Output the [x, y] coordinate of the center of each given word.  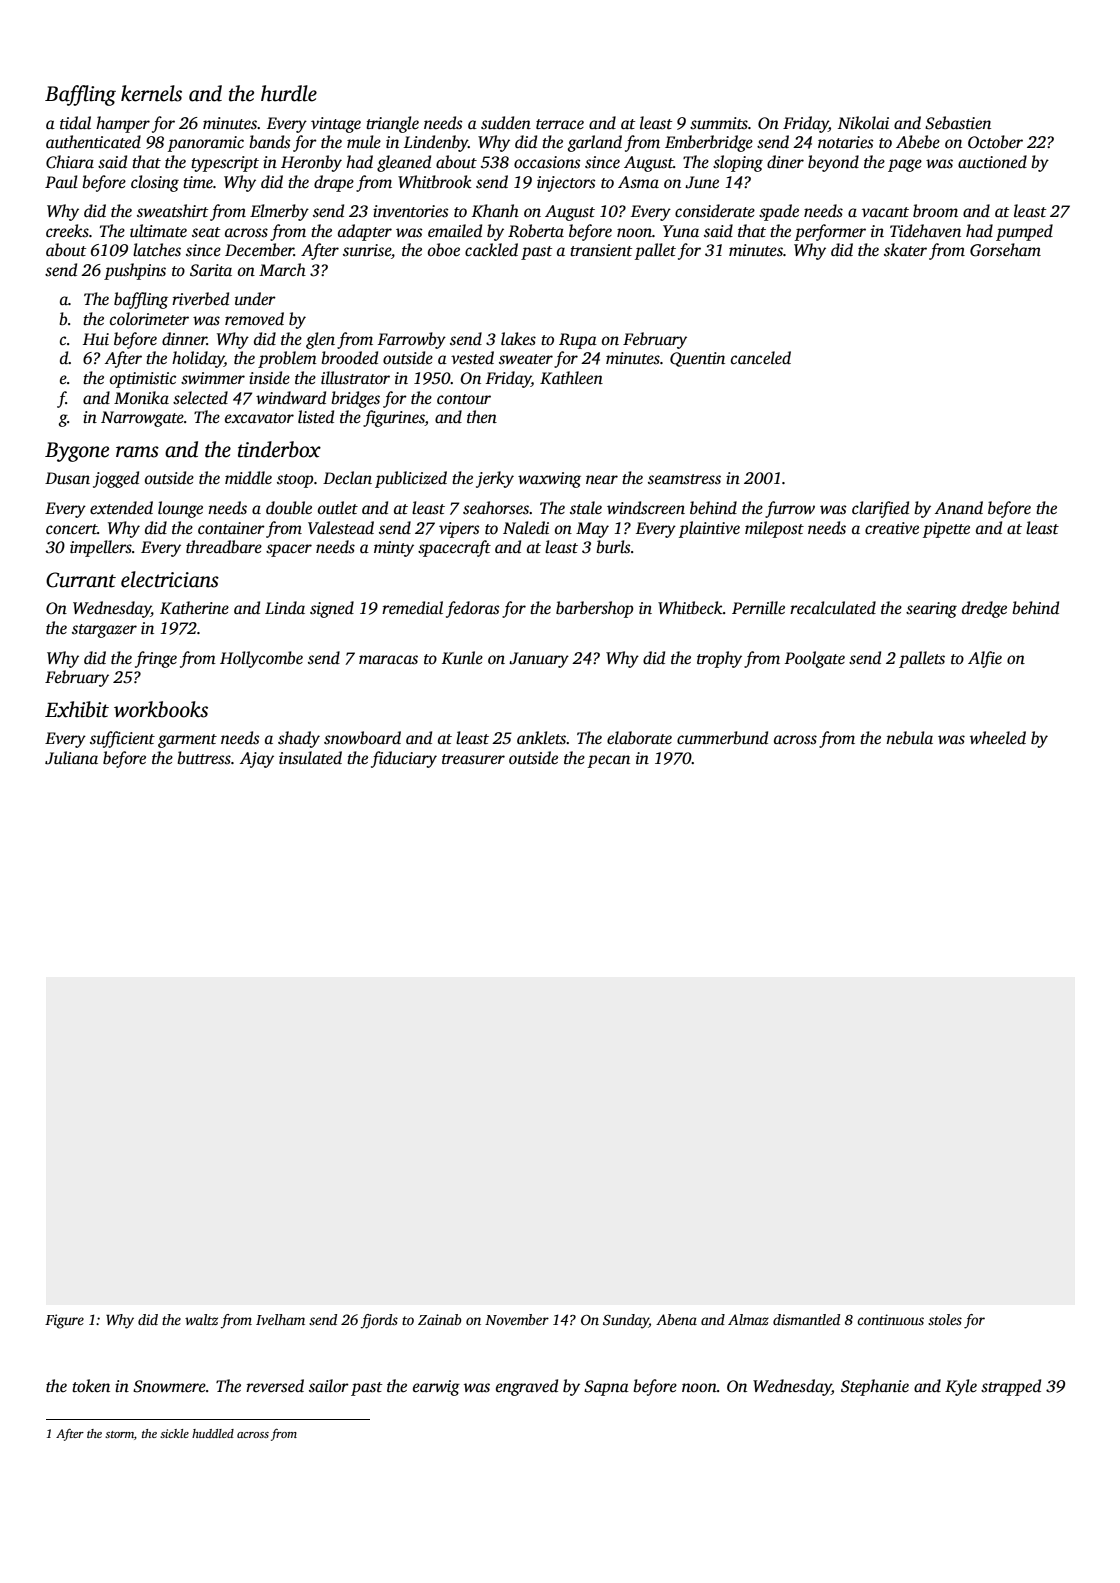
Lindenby [436, 143]
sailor [329, 1386]
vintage [336, 125]
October [995, 142]
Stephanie [875, 1387]
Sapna [606, 1388]
